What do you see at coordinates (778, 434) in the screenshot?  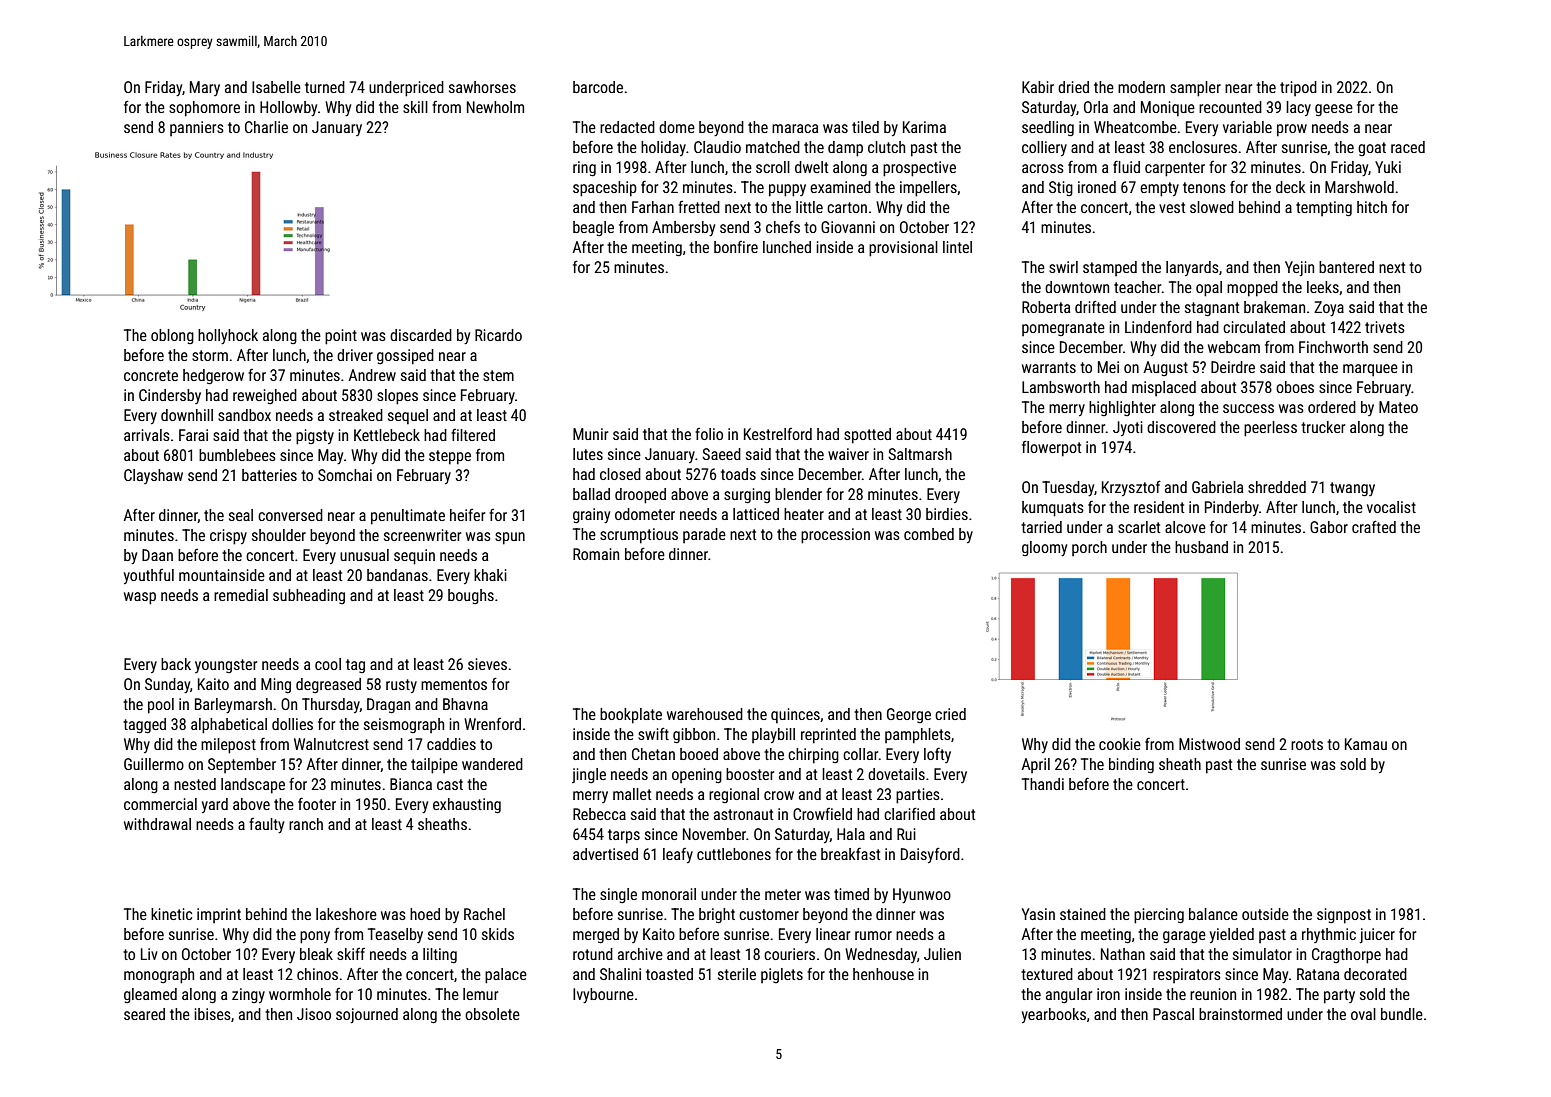 I see `Kestrelford` at bounding box center [778, 434].
